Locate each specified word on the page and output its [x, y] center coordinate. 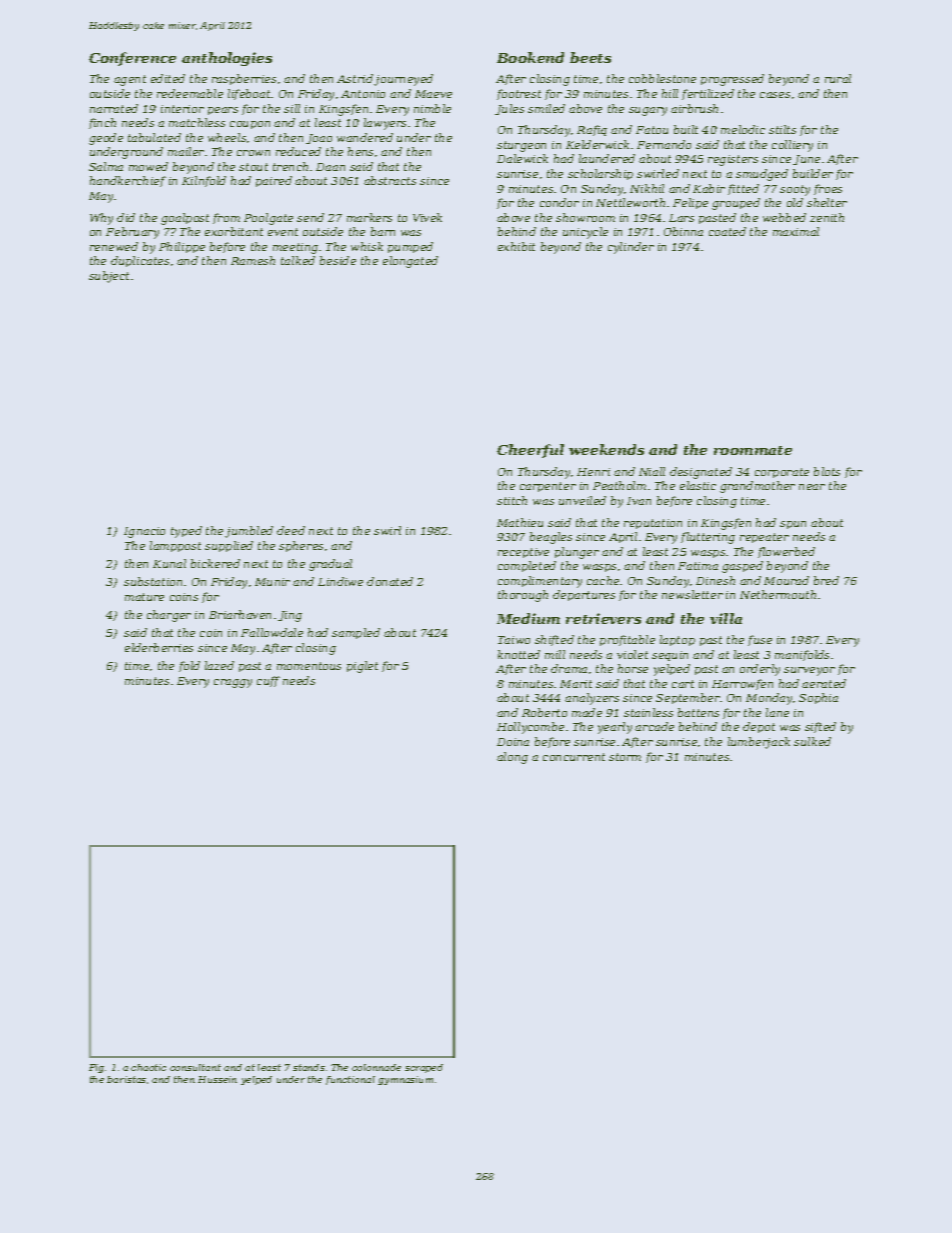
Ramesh [253, 260]
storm [625, 757]
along [512, 758]
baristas [126, 1079]
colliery [792, 146]
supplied [229, 546]
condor [559, 202]
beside [338, 260]
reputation [653, 524]
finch [102, 123]
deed [291, 530]
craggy [233, 683]
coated [727, 231]
